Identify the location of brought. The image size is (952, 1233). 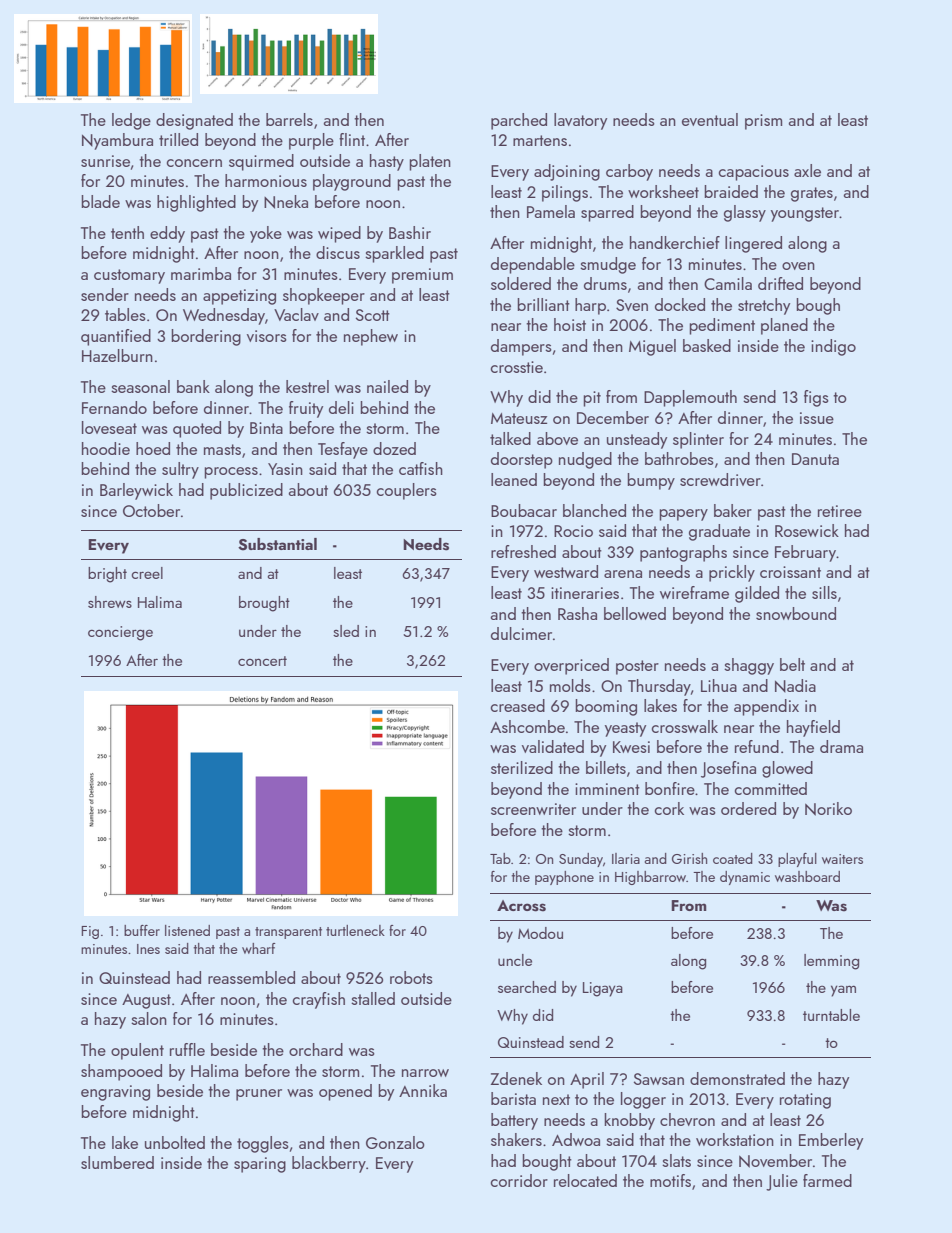
(264, 604).
